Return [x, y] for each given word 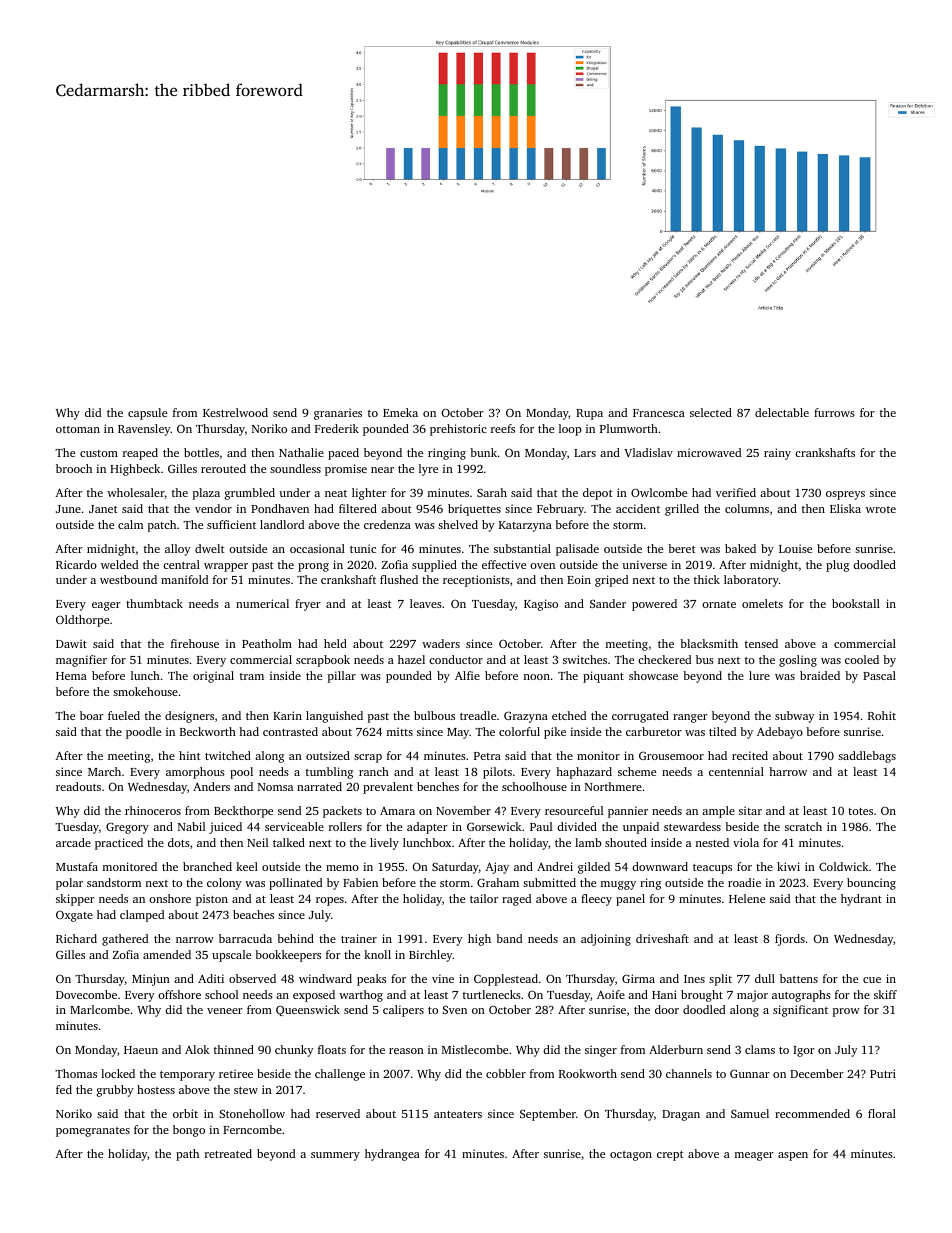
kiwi [788, 866]
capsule [147, 414]
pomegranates [93, 1132]
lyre [428, 470]
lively [384, 844]
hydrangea [392, 1155]
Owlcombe [659, 492]
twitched [228, 755]
